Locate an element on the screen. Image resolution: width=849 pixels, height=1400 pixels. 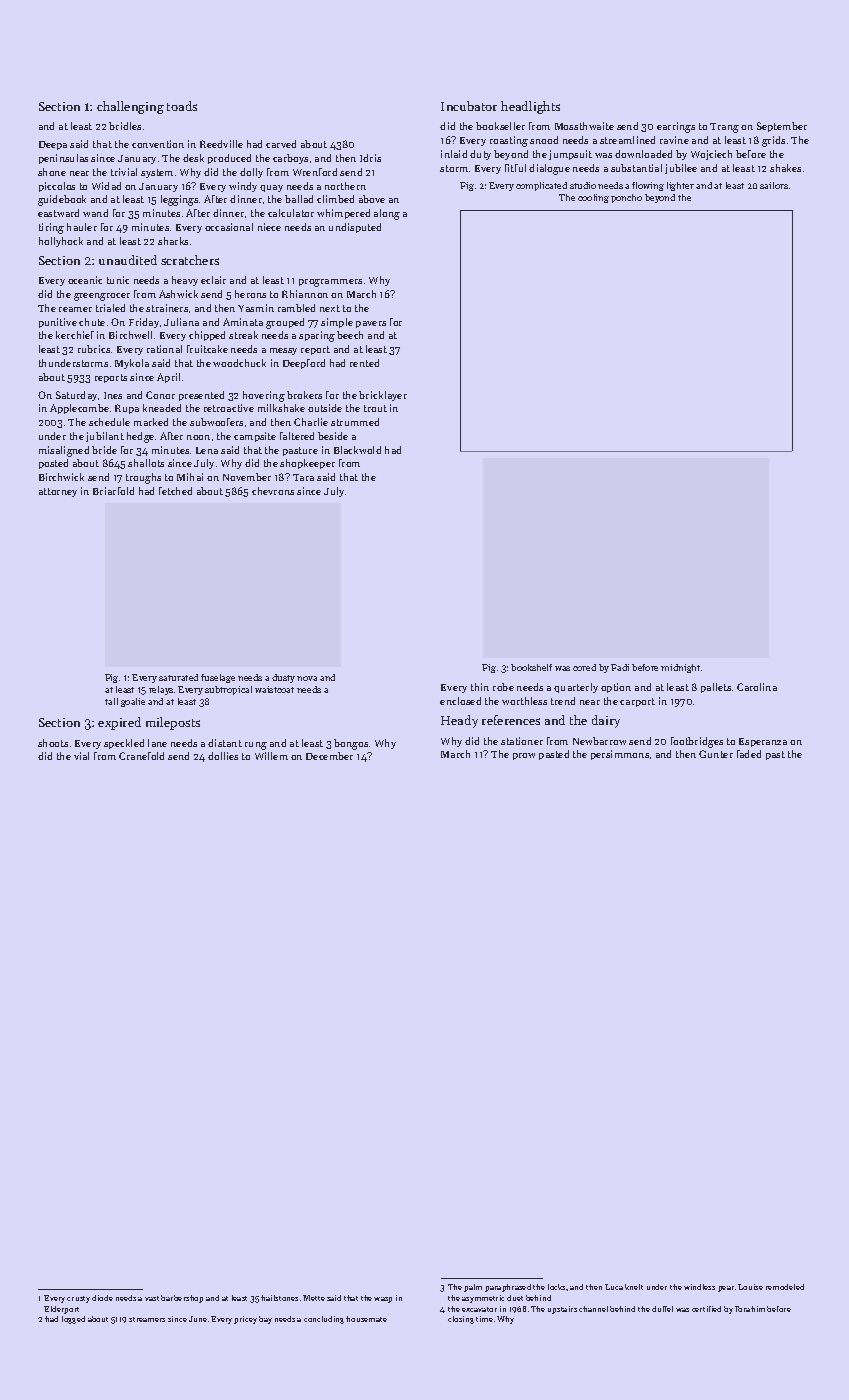
tiring is located at coordinates (51, 228).
